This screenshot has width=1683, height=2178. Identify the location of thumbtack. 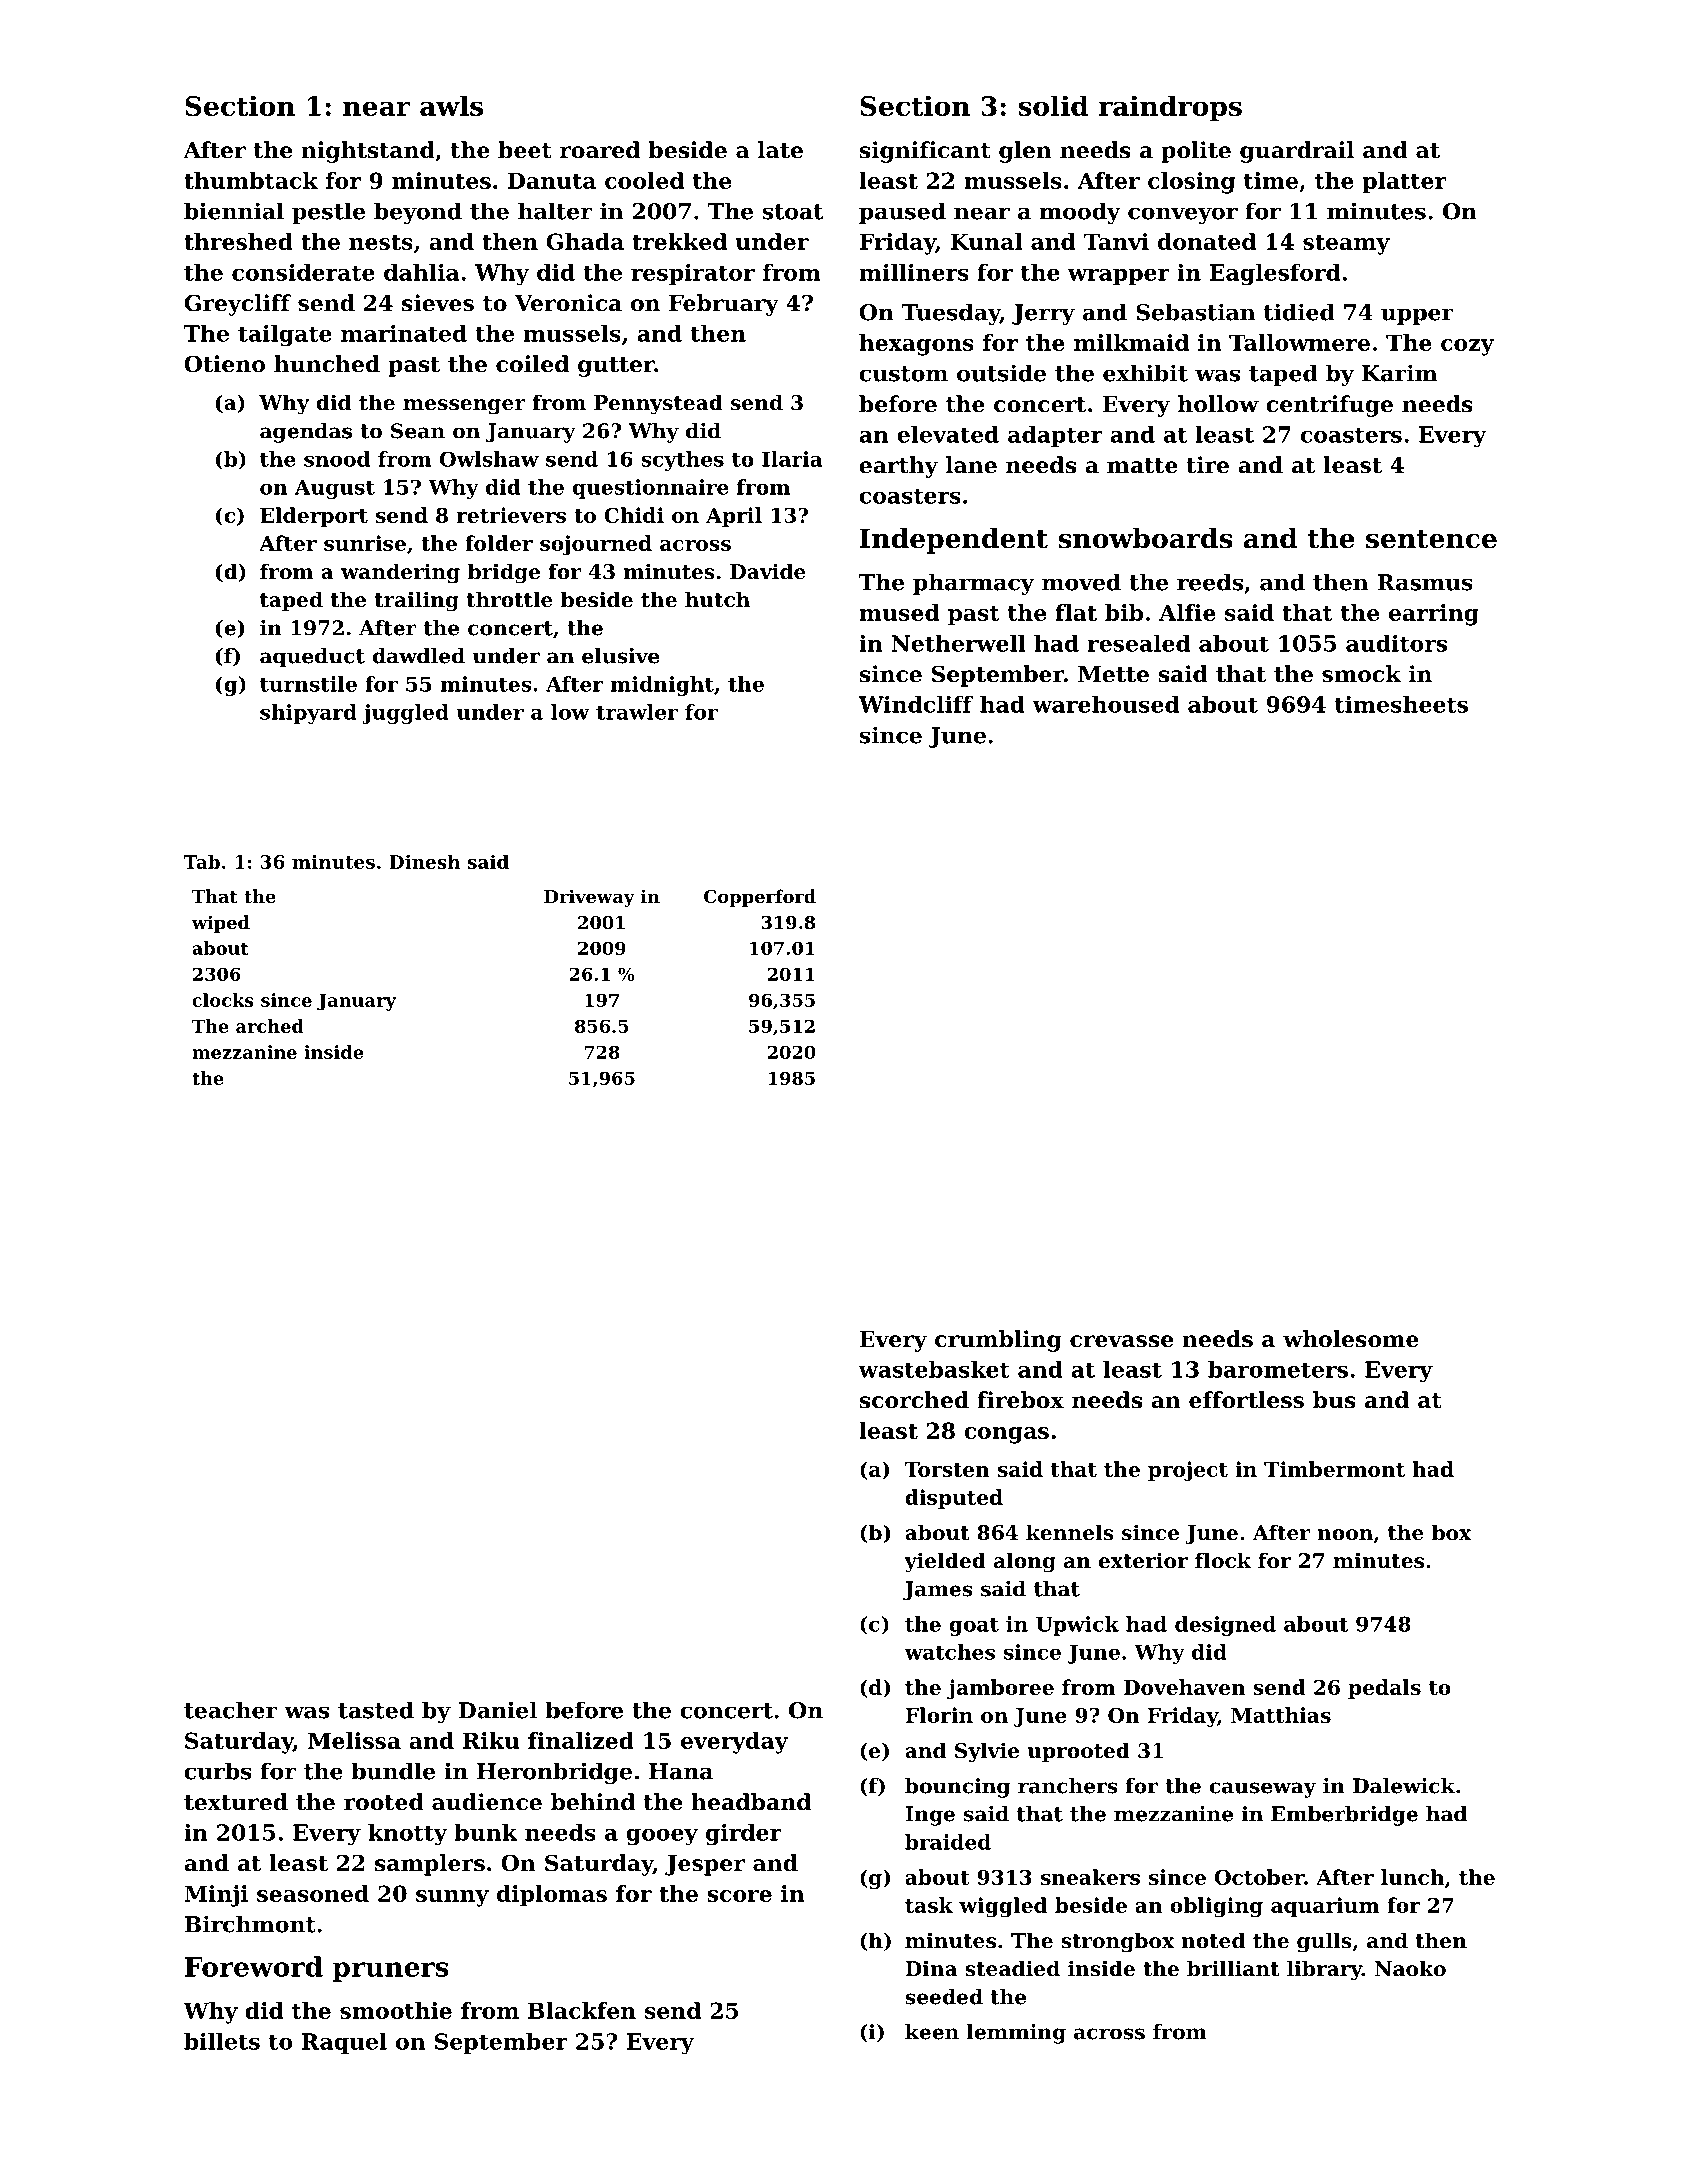
(251, 180).
